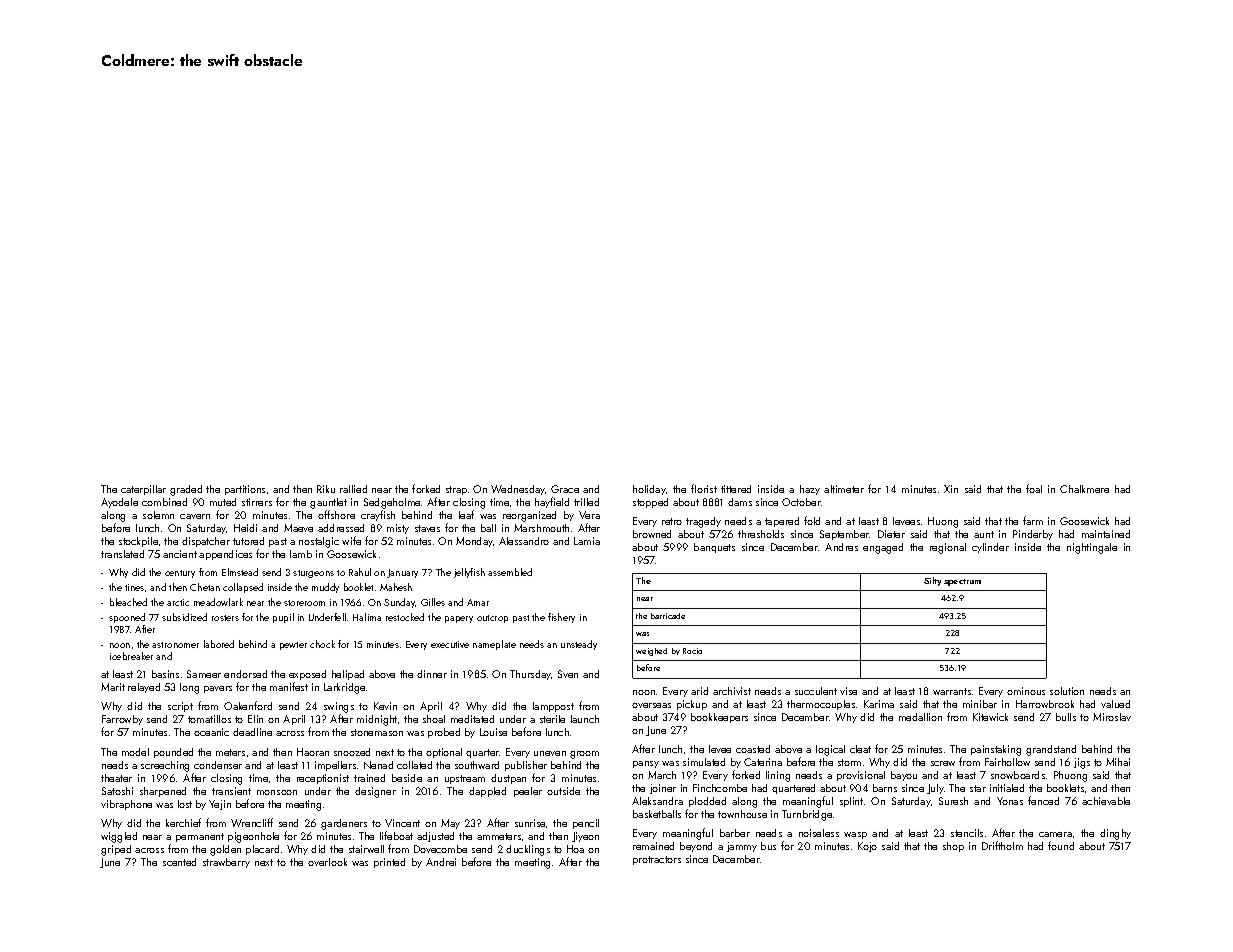 The width and height of the image is (1233, 952). I want to click on Chalkmere, so click(1084, 489).
